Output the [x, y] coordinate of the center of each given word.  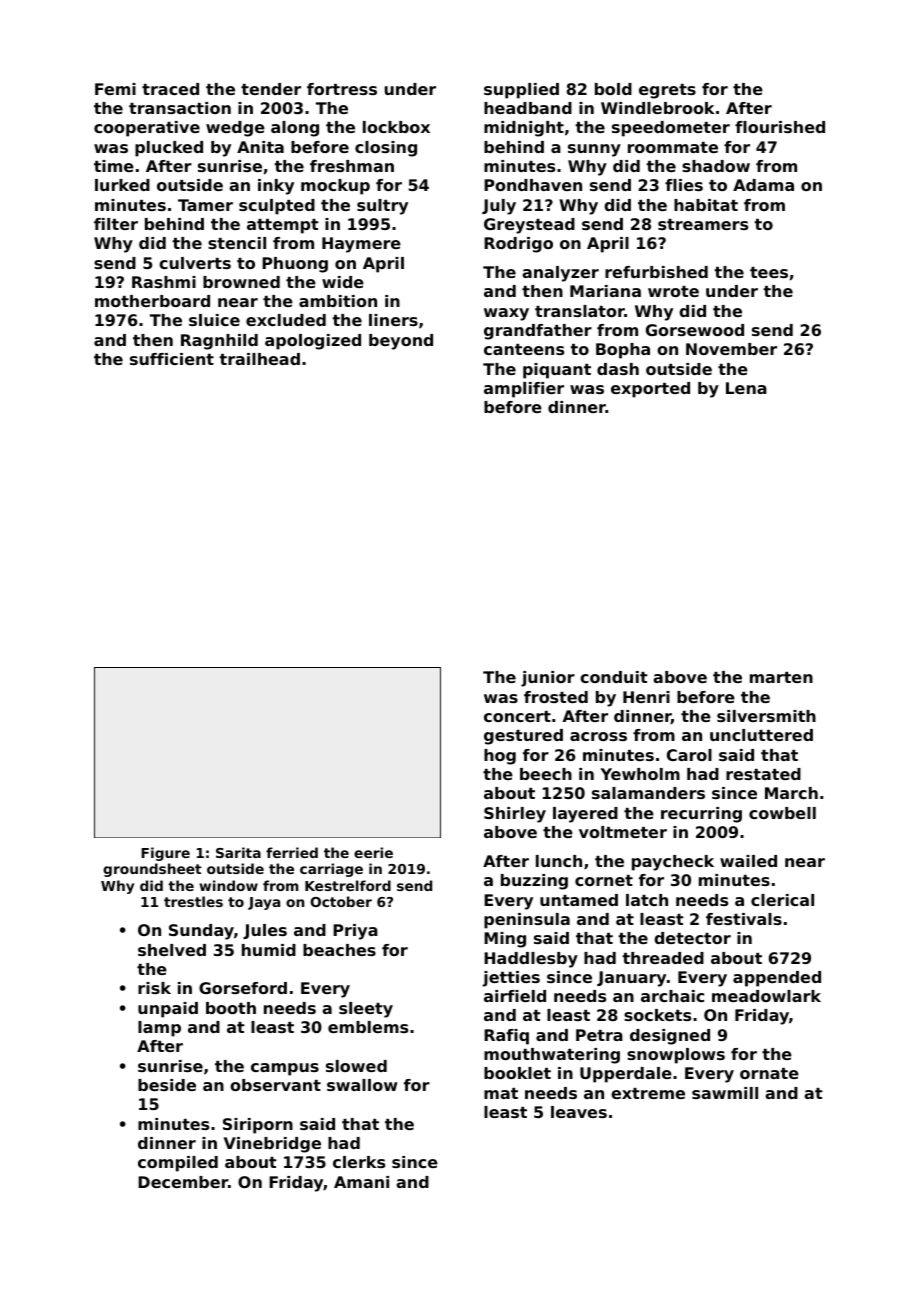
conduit [614, 677]
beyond [401, 342]
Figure [165, 854]
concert [517, 716]
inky [276, 187]
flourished [780, 127]
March [791, 793]
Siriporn [258, 1126]
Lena [746, 388]
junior [548, 679]
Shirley [515, 815]
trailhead [259, 359]
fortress [342, 89]
